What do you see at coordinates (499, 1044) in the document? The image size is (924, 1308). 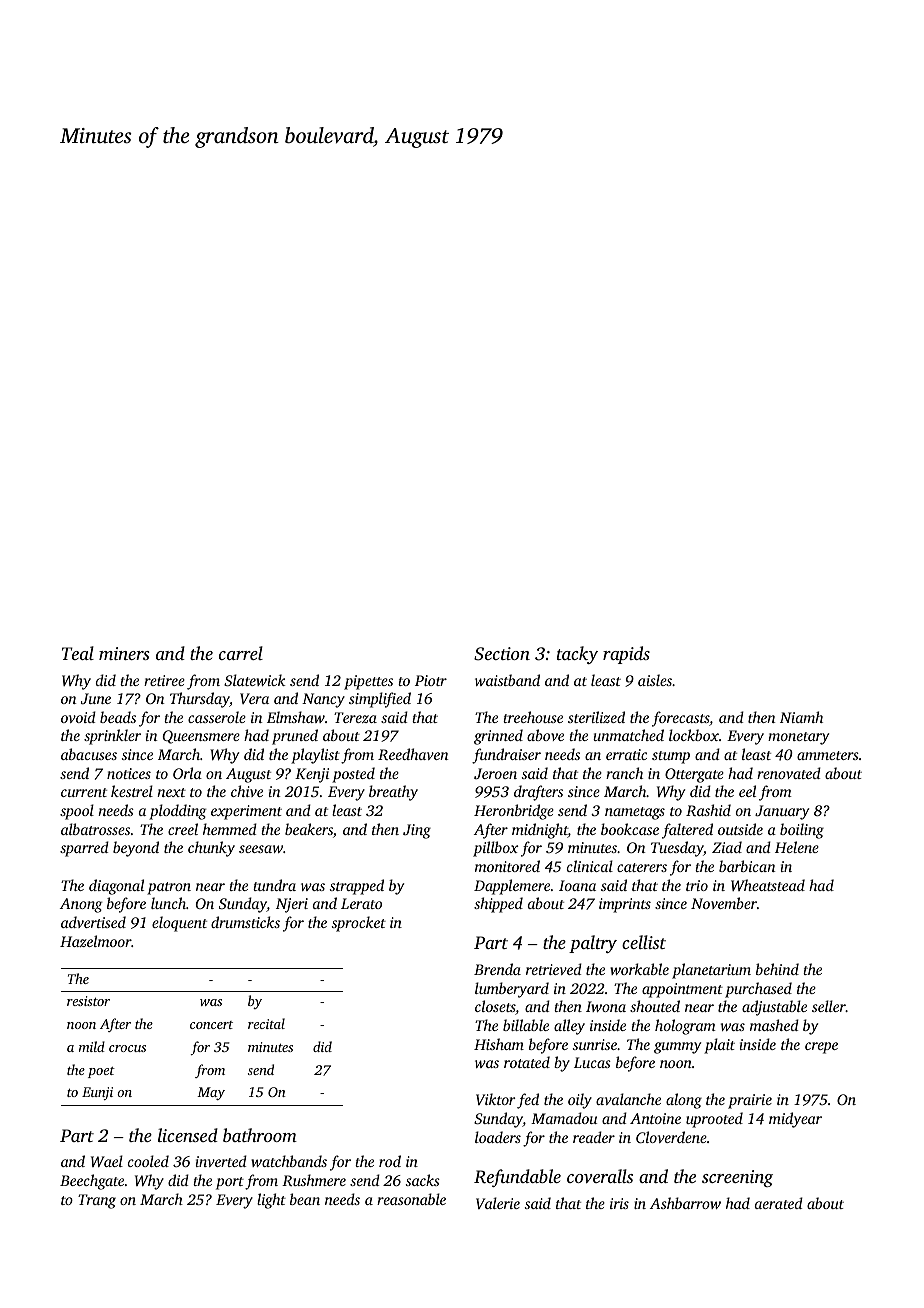 I see `Hisham` at bounding box center [499, 1044].
